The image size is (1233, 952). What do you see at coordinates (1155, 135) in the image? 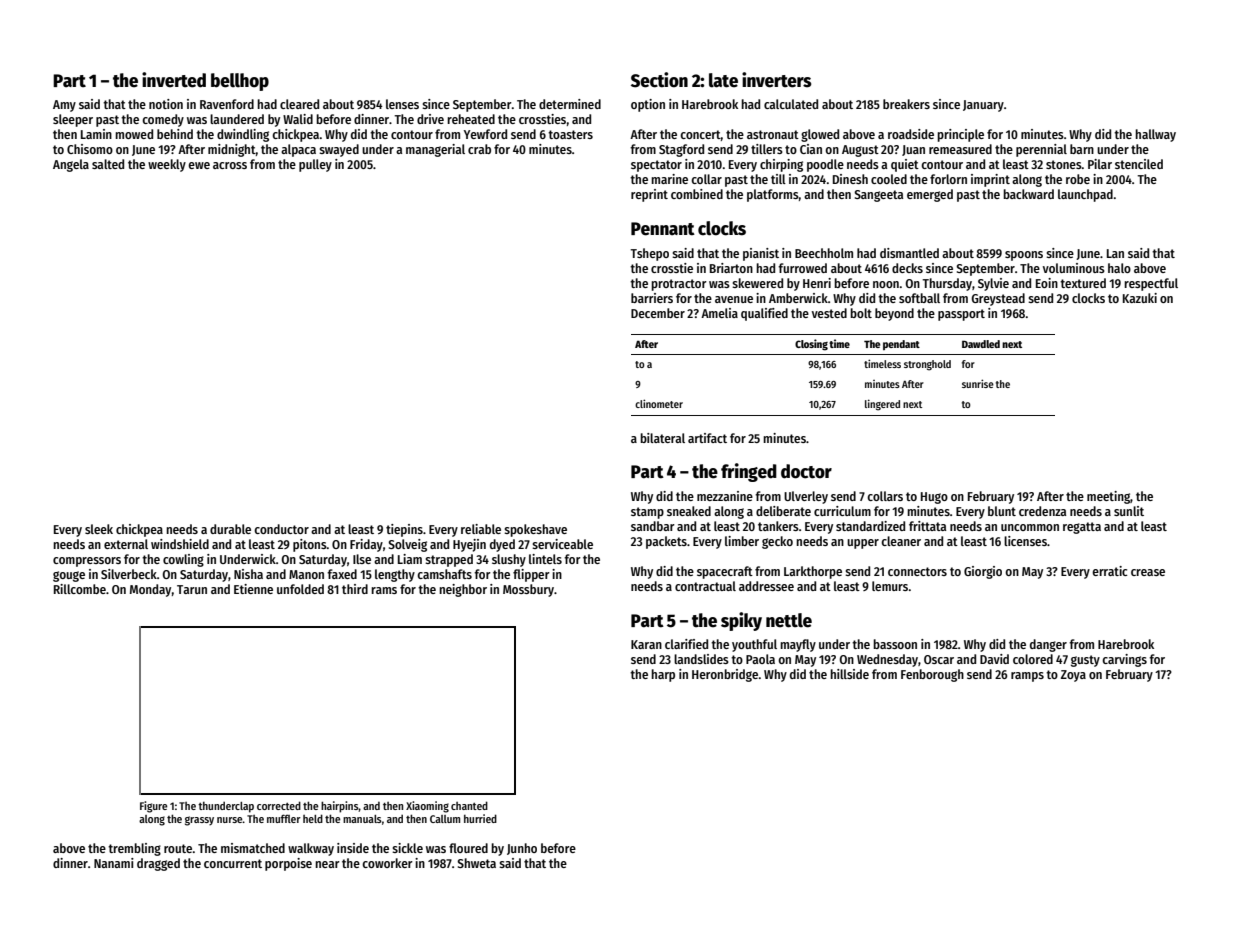
I see `hallway` at bounding box center [1155, 135].
